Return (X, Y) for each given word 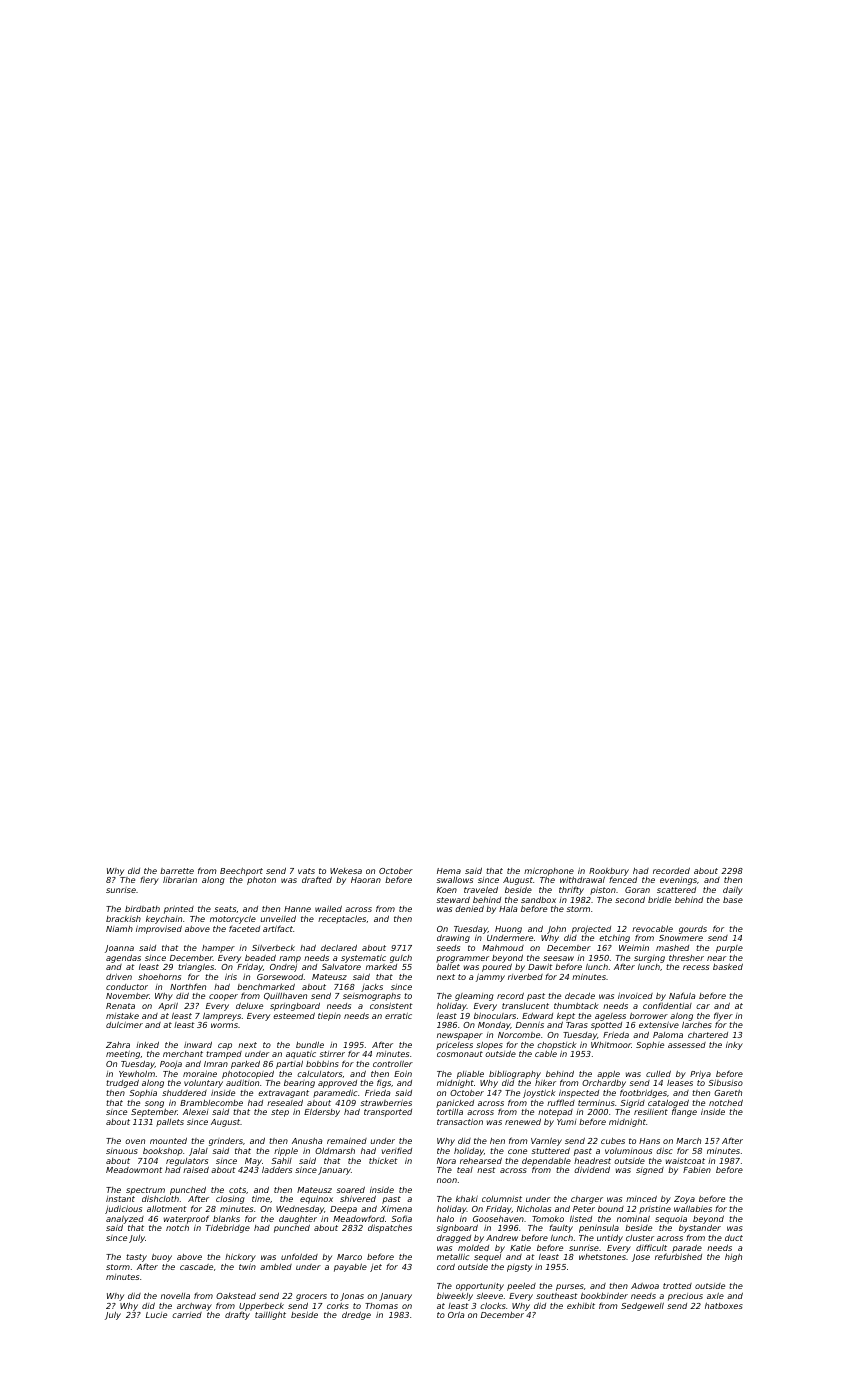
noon (447, 1180)
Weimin (634, 948)
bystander (700, 1230)
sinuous (122, 1151)
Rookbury (609, 872)
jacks (372, 988)
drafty (237, 1316)
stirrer (332, 1054)
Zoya (684, 1200)
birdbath (142, 909)
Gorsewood (280, 977)
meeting (123, 1055)
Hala (508, 909)
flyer (723, 1017)
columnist (502, 1199)
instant (120, 1199)
